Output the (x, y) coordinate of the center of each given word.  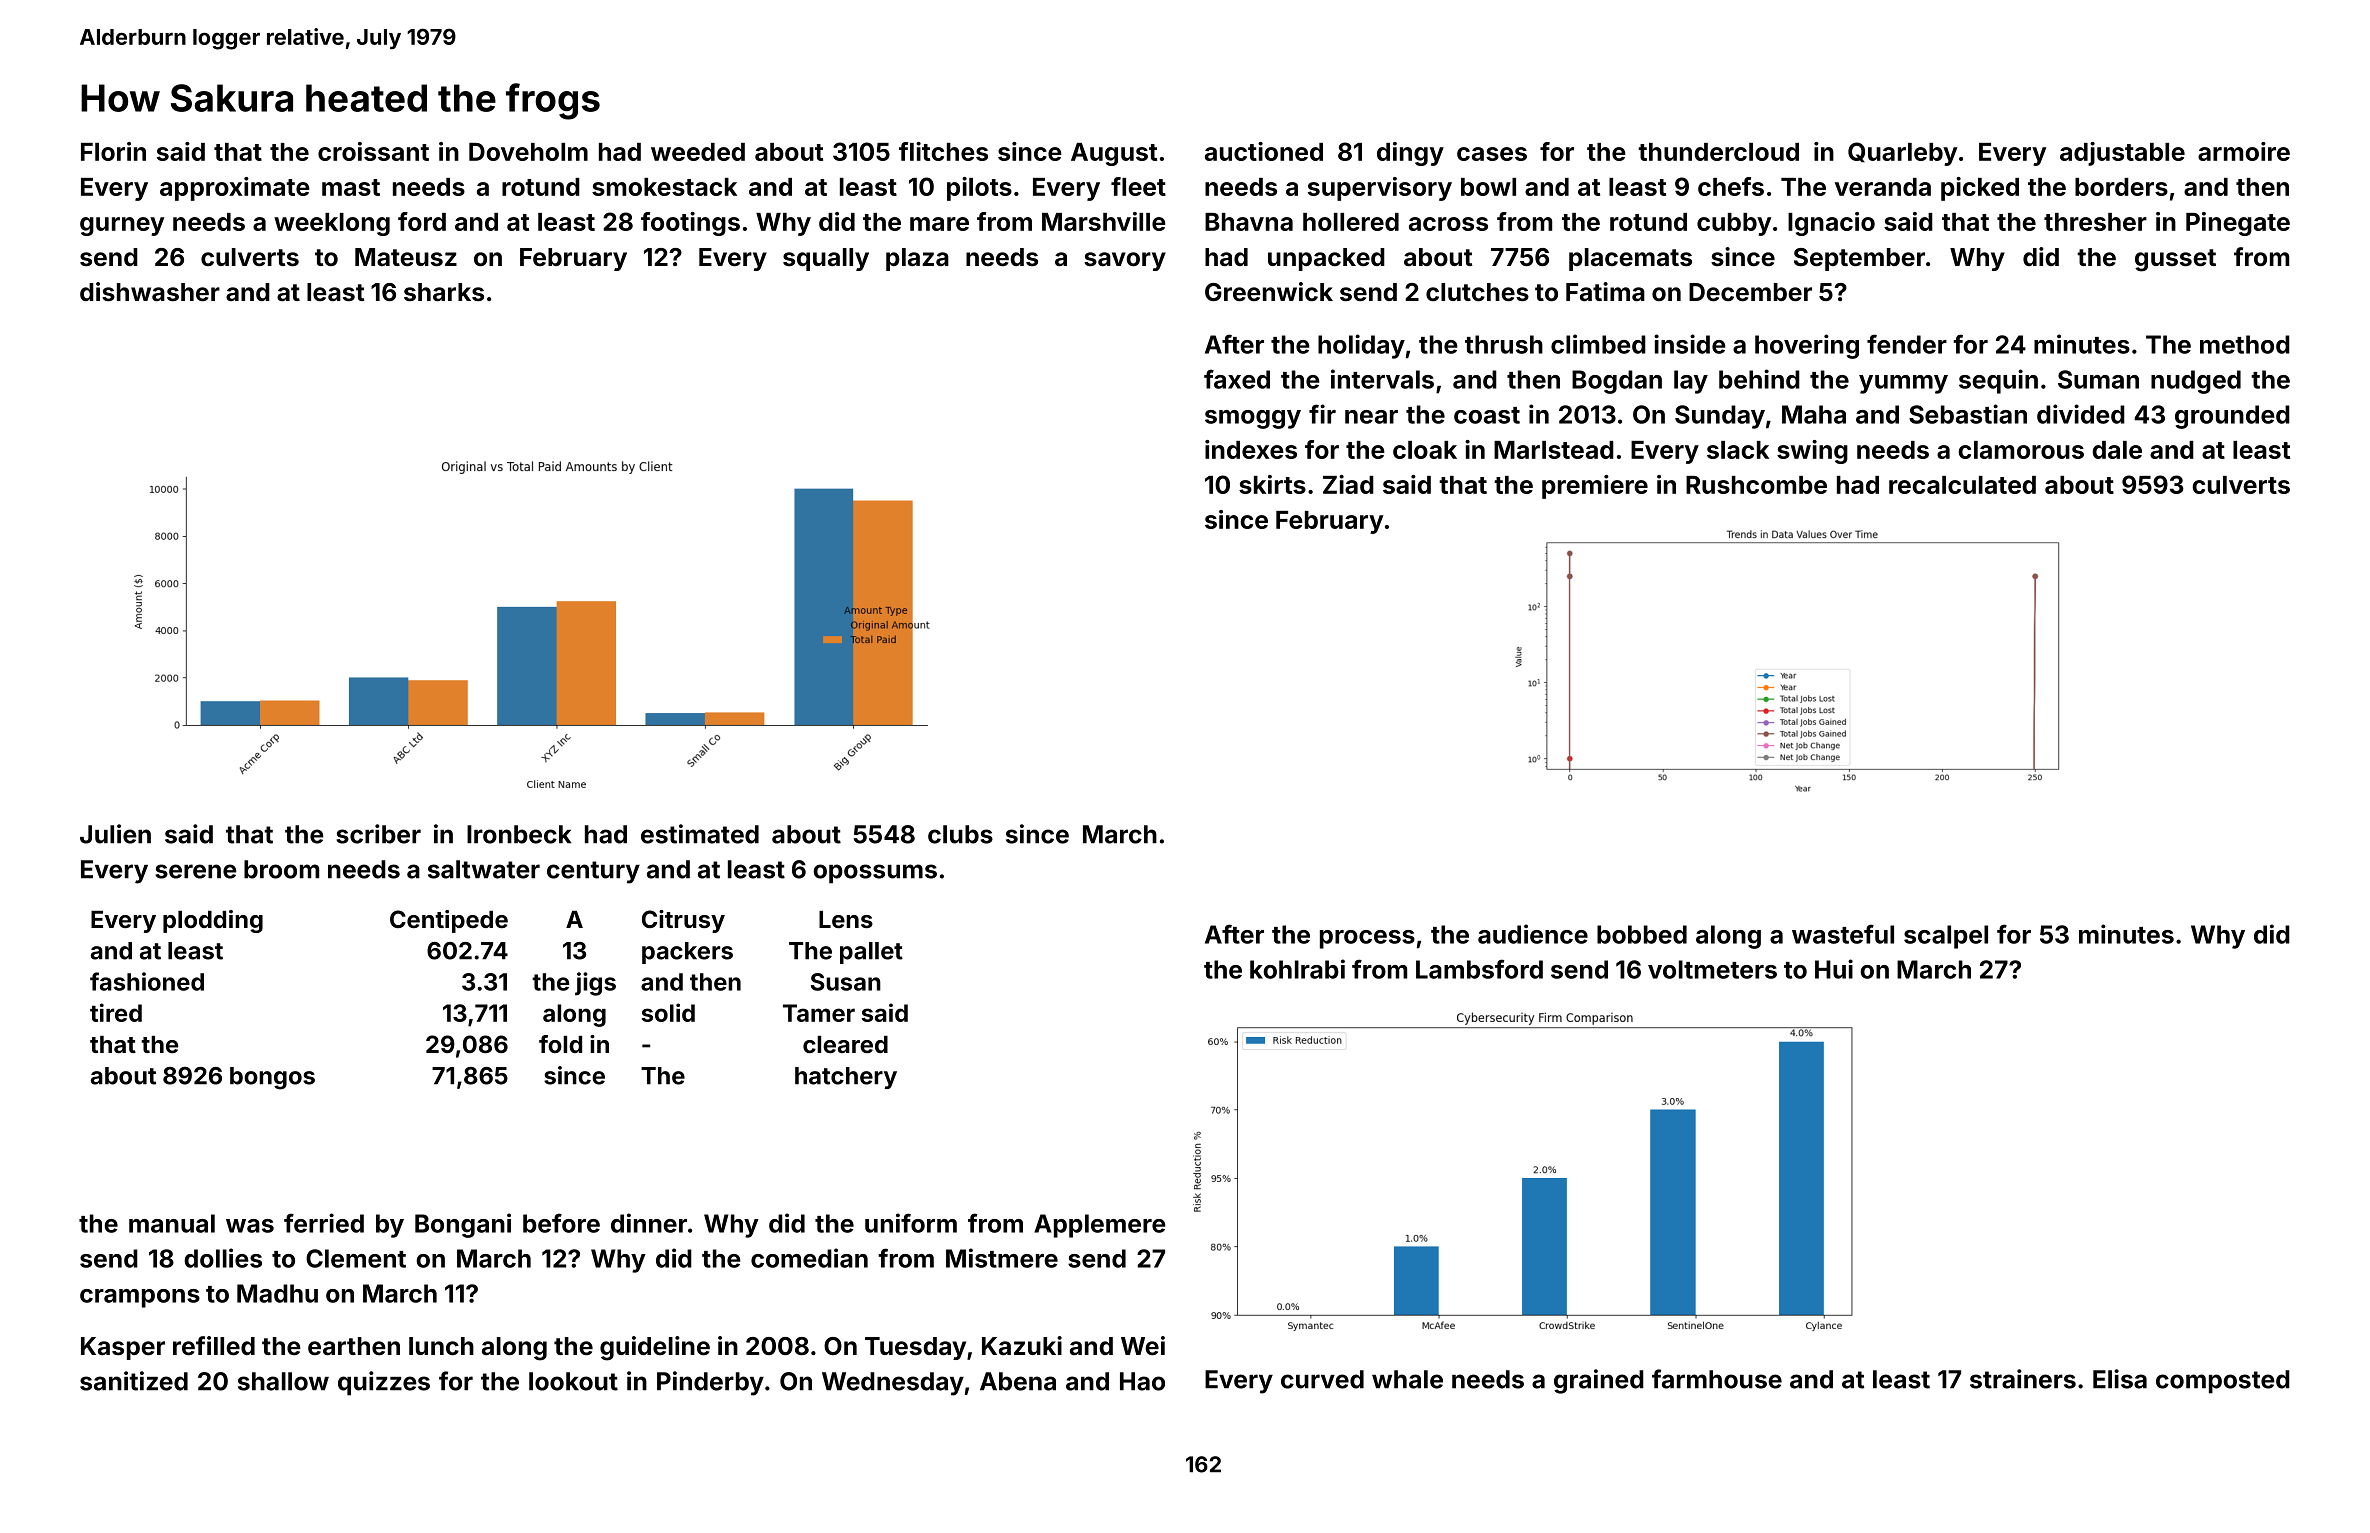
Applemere (1100, 1226)
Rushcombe (1756, 485)
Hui (1834, 969)
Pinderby (710, 1383)
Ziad (1348, 484)
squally (826, 259)
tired (116, 1012)
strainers (2023, 1379)
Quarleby (1903, 154)
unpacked (1326, 259)
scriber (378, 834)
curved (1322, 1379)
